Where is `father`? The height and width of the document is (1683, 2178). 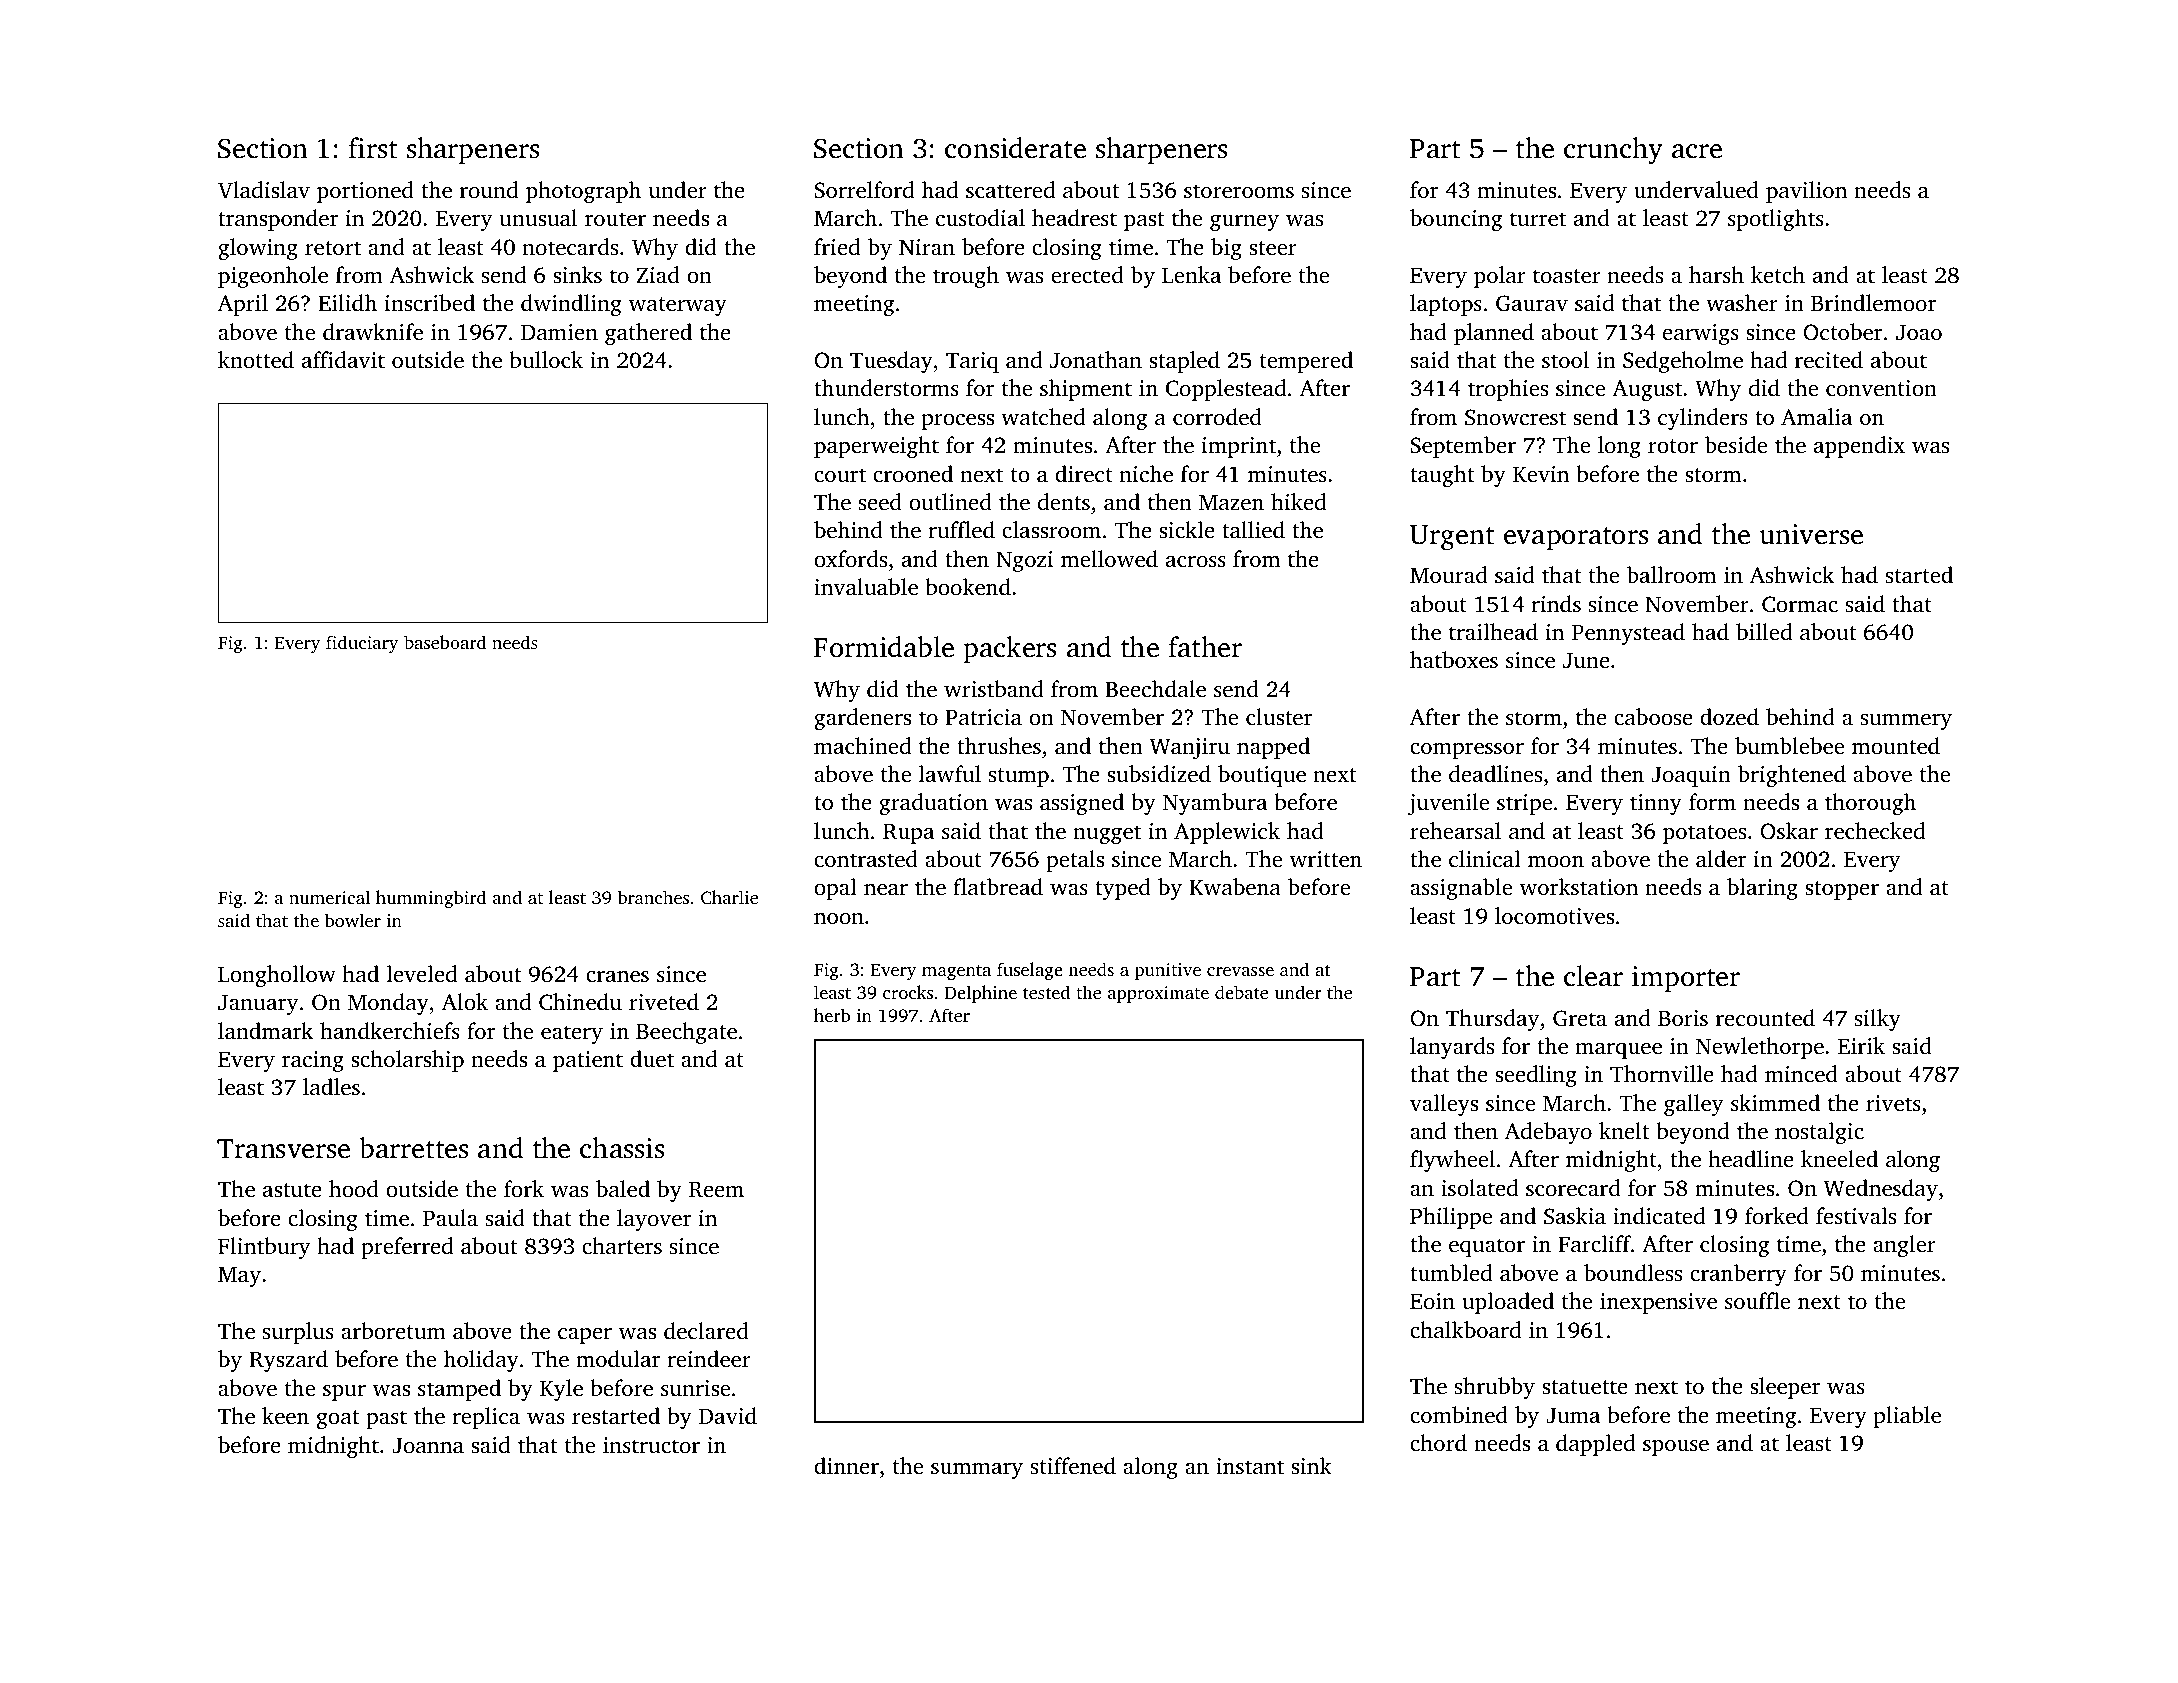 father is located at coordinates (1205, 647).
